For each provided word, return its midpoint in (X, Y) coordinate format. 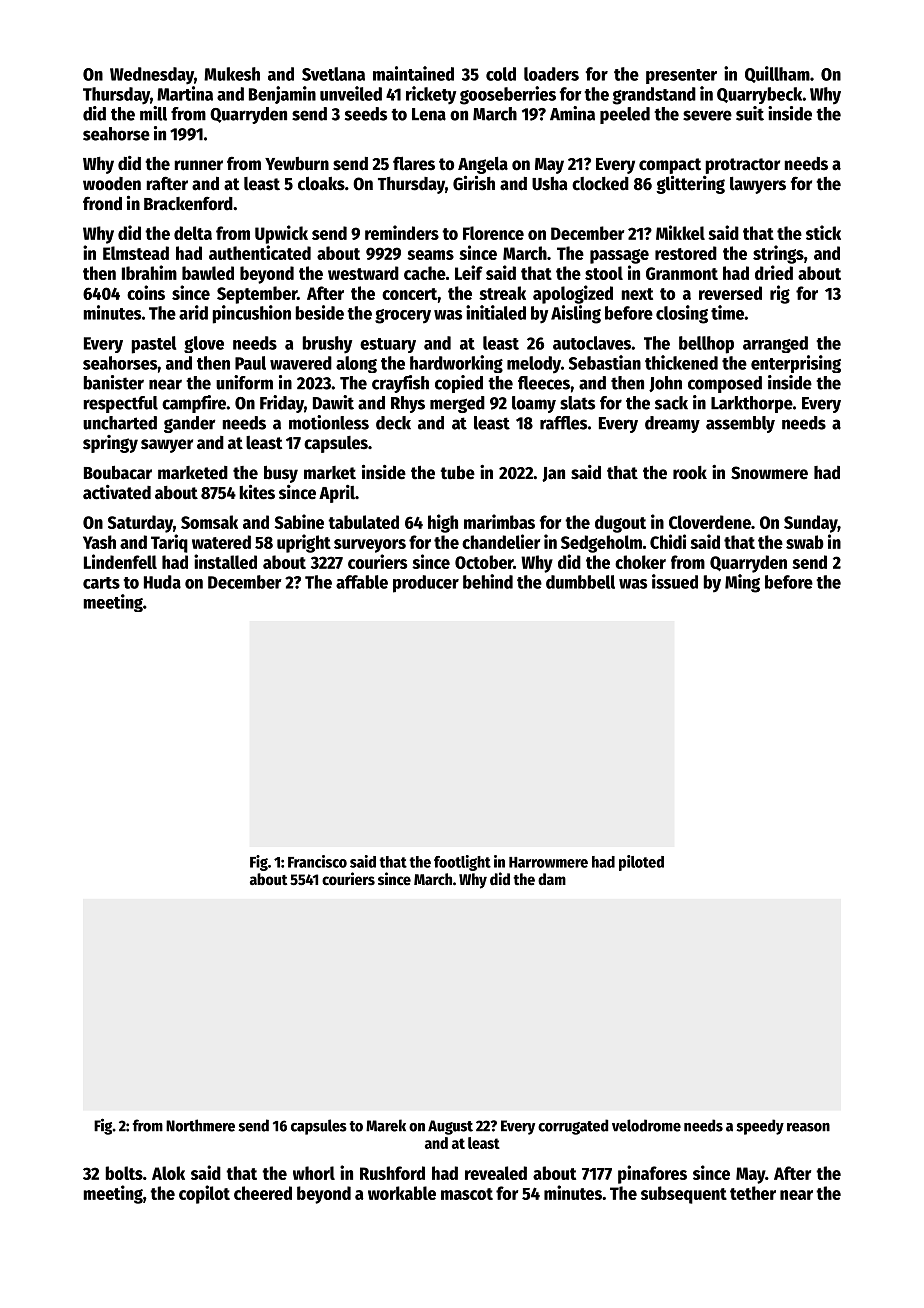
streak (502, 293)
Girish (474, 183)
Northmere (200, 1125)
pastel (153, 345)
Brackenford (188, 203)
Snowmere (769, 473)
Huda (162, 582)
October (484, 562)
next (637, 294)
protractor (742, 166)
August (450, 1127)
